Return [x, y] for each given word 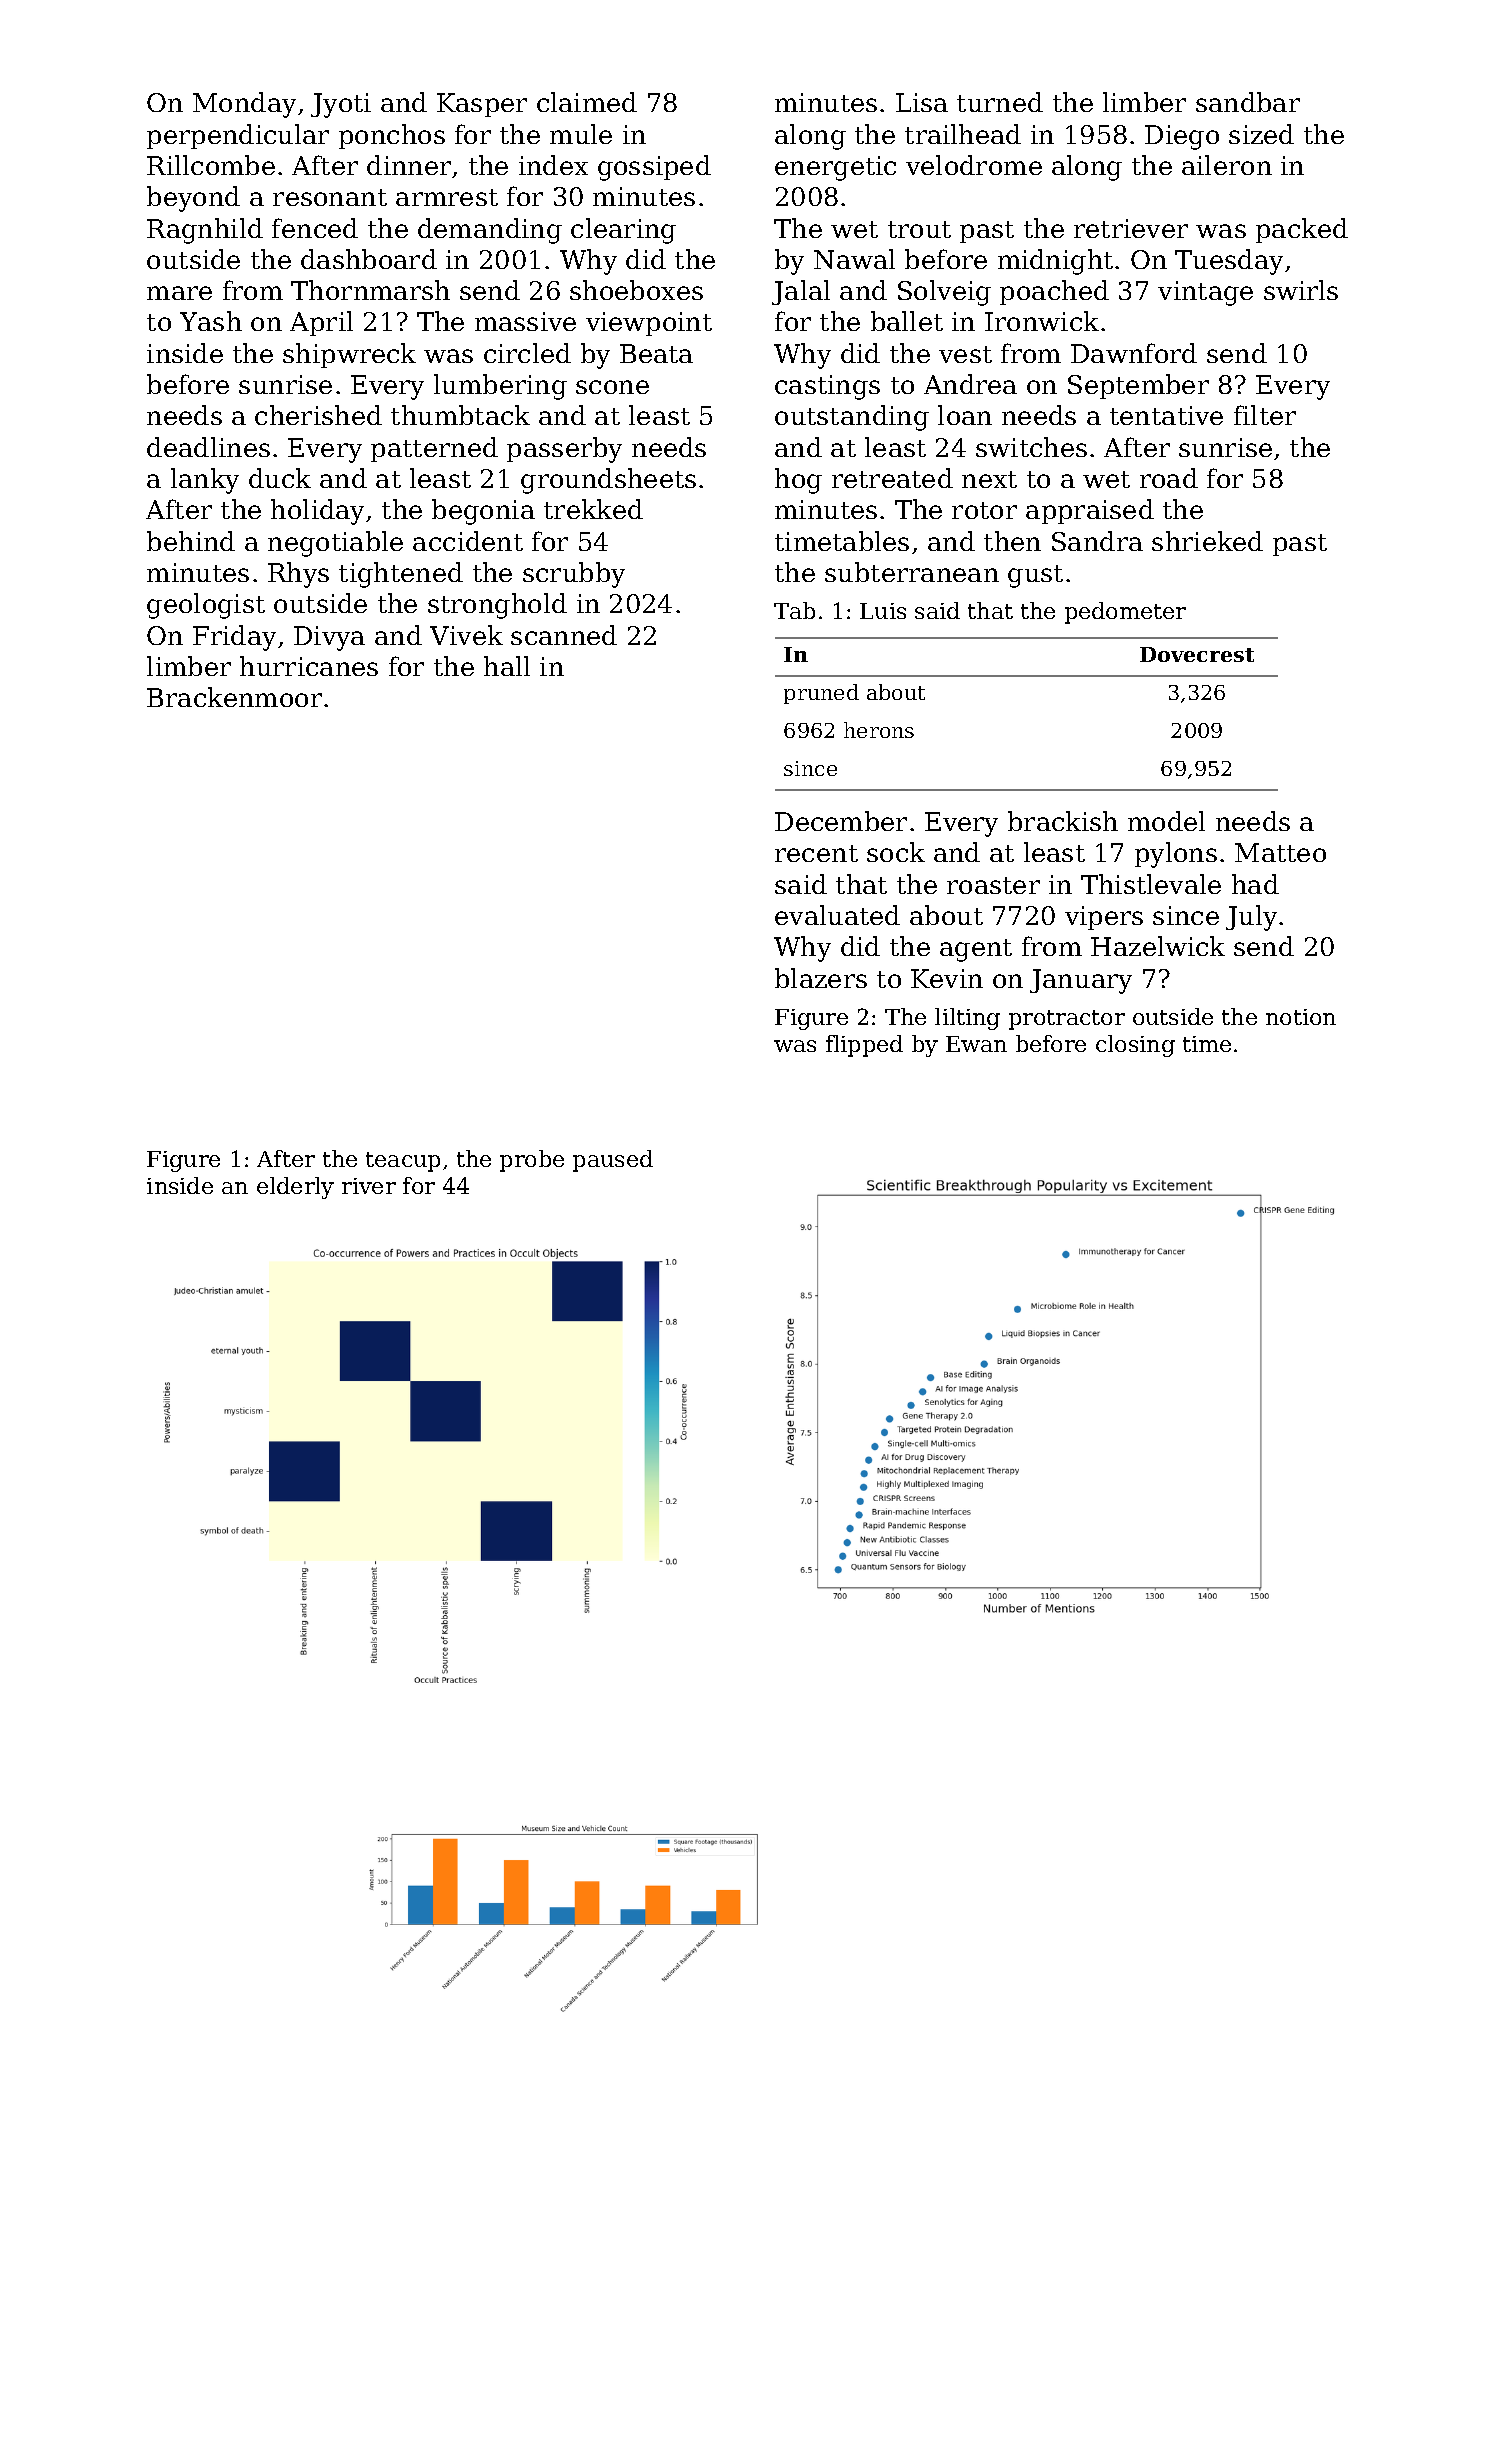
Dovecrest [1197, 654]
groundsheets [608, 481]
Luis [883, 611]
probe [532, 1161]
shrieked [1207, 541]
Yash [211, 321]
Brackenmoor [234, 697]
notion [1301, 1017]
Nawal [854, 259]
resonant [330, 197]
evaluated [837, 915]
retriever [1131, 228]
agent [976, 950]
